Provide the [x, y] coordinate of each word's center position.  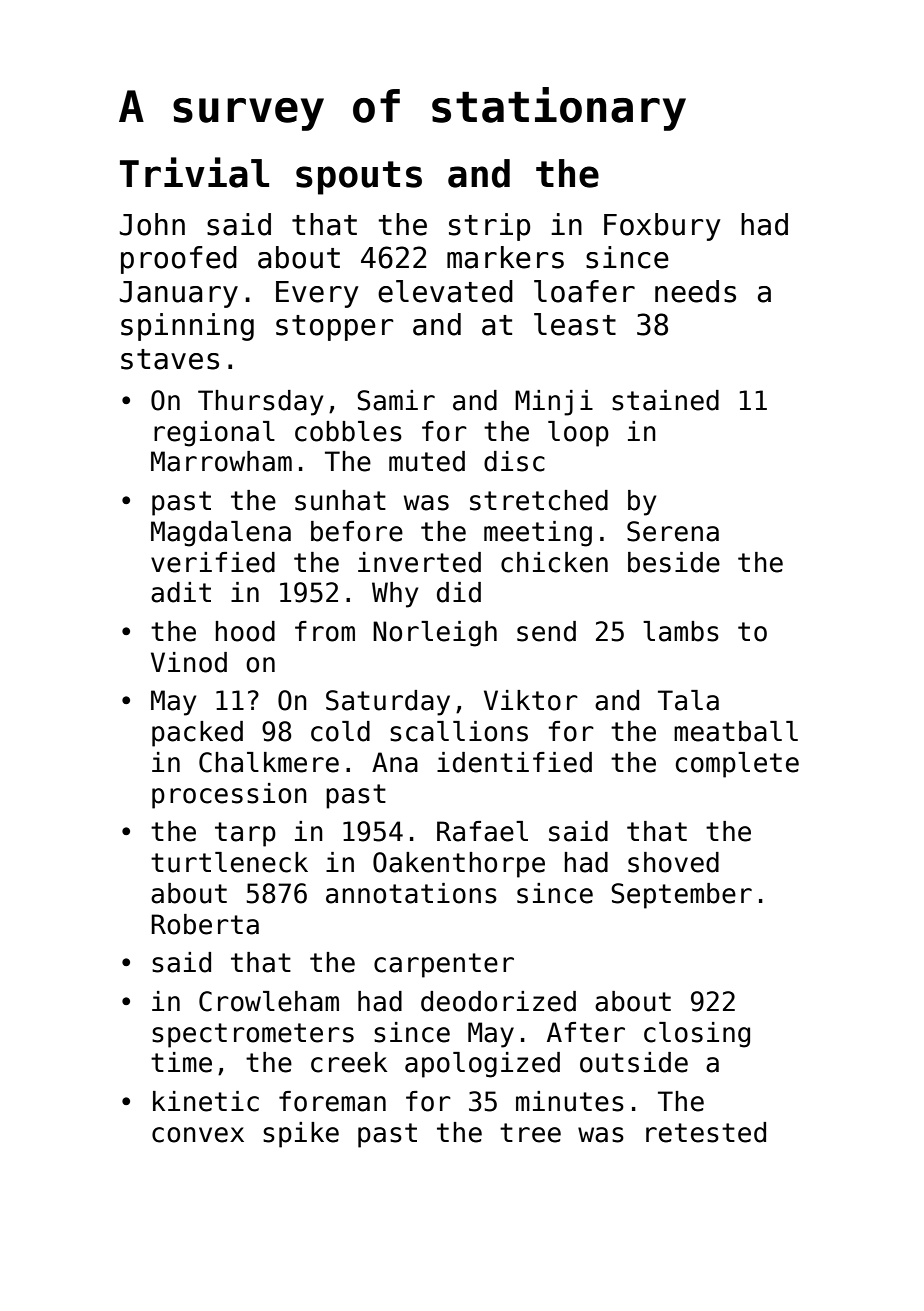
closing [697, 1035]
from [325, 631]
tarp [245, 834]
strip [489, 227]
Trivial [194, 172]
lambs [681, 631]
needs [695, 291]
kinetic [206, 1101]
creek [349, 1062]
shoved [673, 862]
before [357, 531]
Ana [395, 762]
